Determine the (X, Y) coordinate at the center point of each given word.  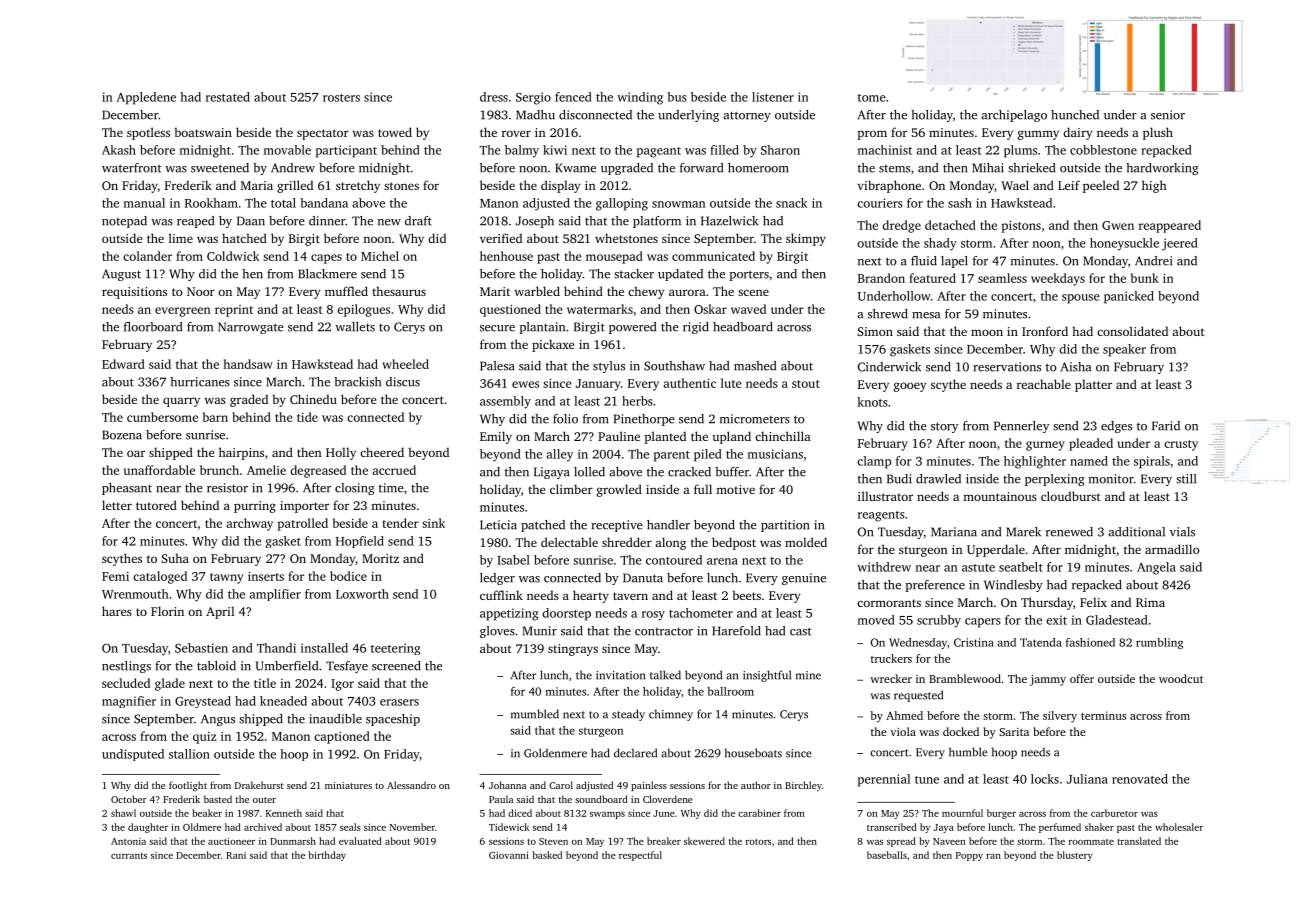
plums (1020, 151)
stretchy (358, 186)
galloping (622, 204)
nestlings (126, 667)
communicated (713, 256)
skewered (704, 841)
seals (350, 827)
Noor (201, 291)
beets (746, 595)
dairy (1077, 133)
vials (1182, 532)
